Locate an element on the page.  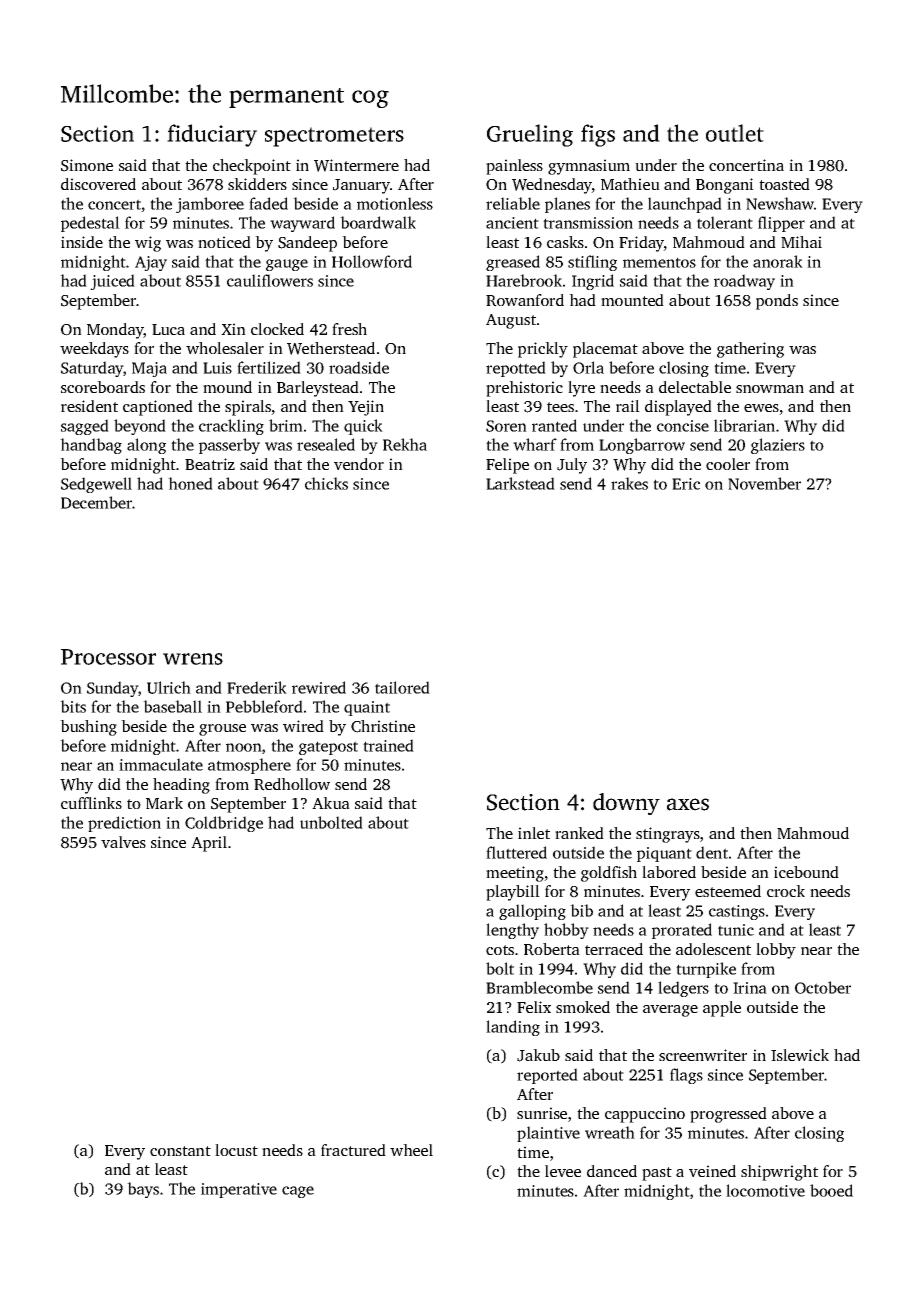
cufflinks is located at coordinates (91, 803).
